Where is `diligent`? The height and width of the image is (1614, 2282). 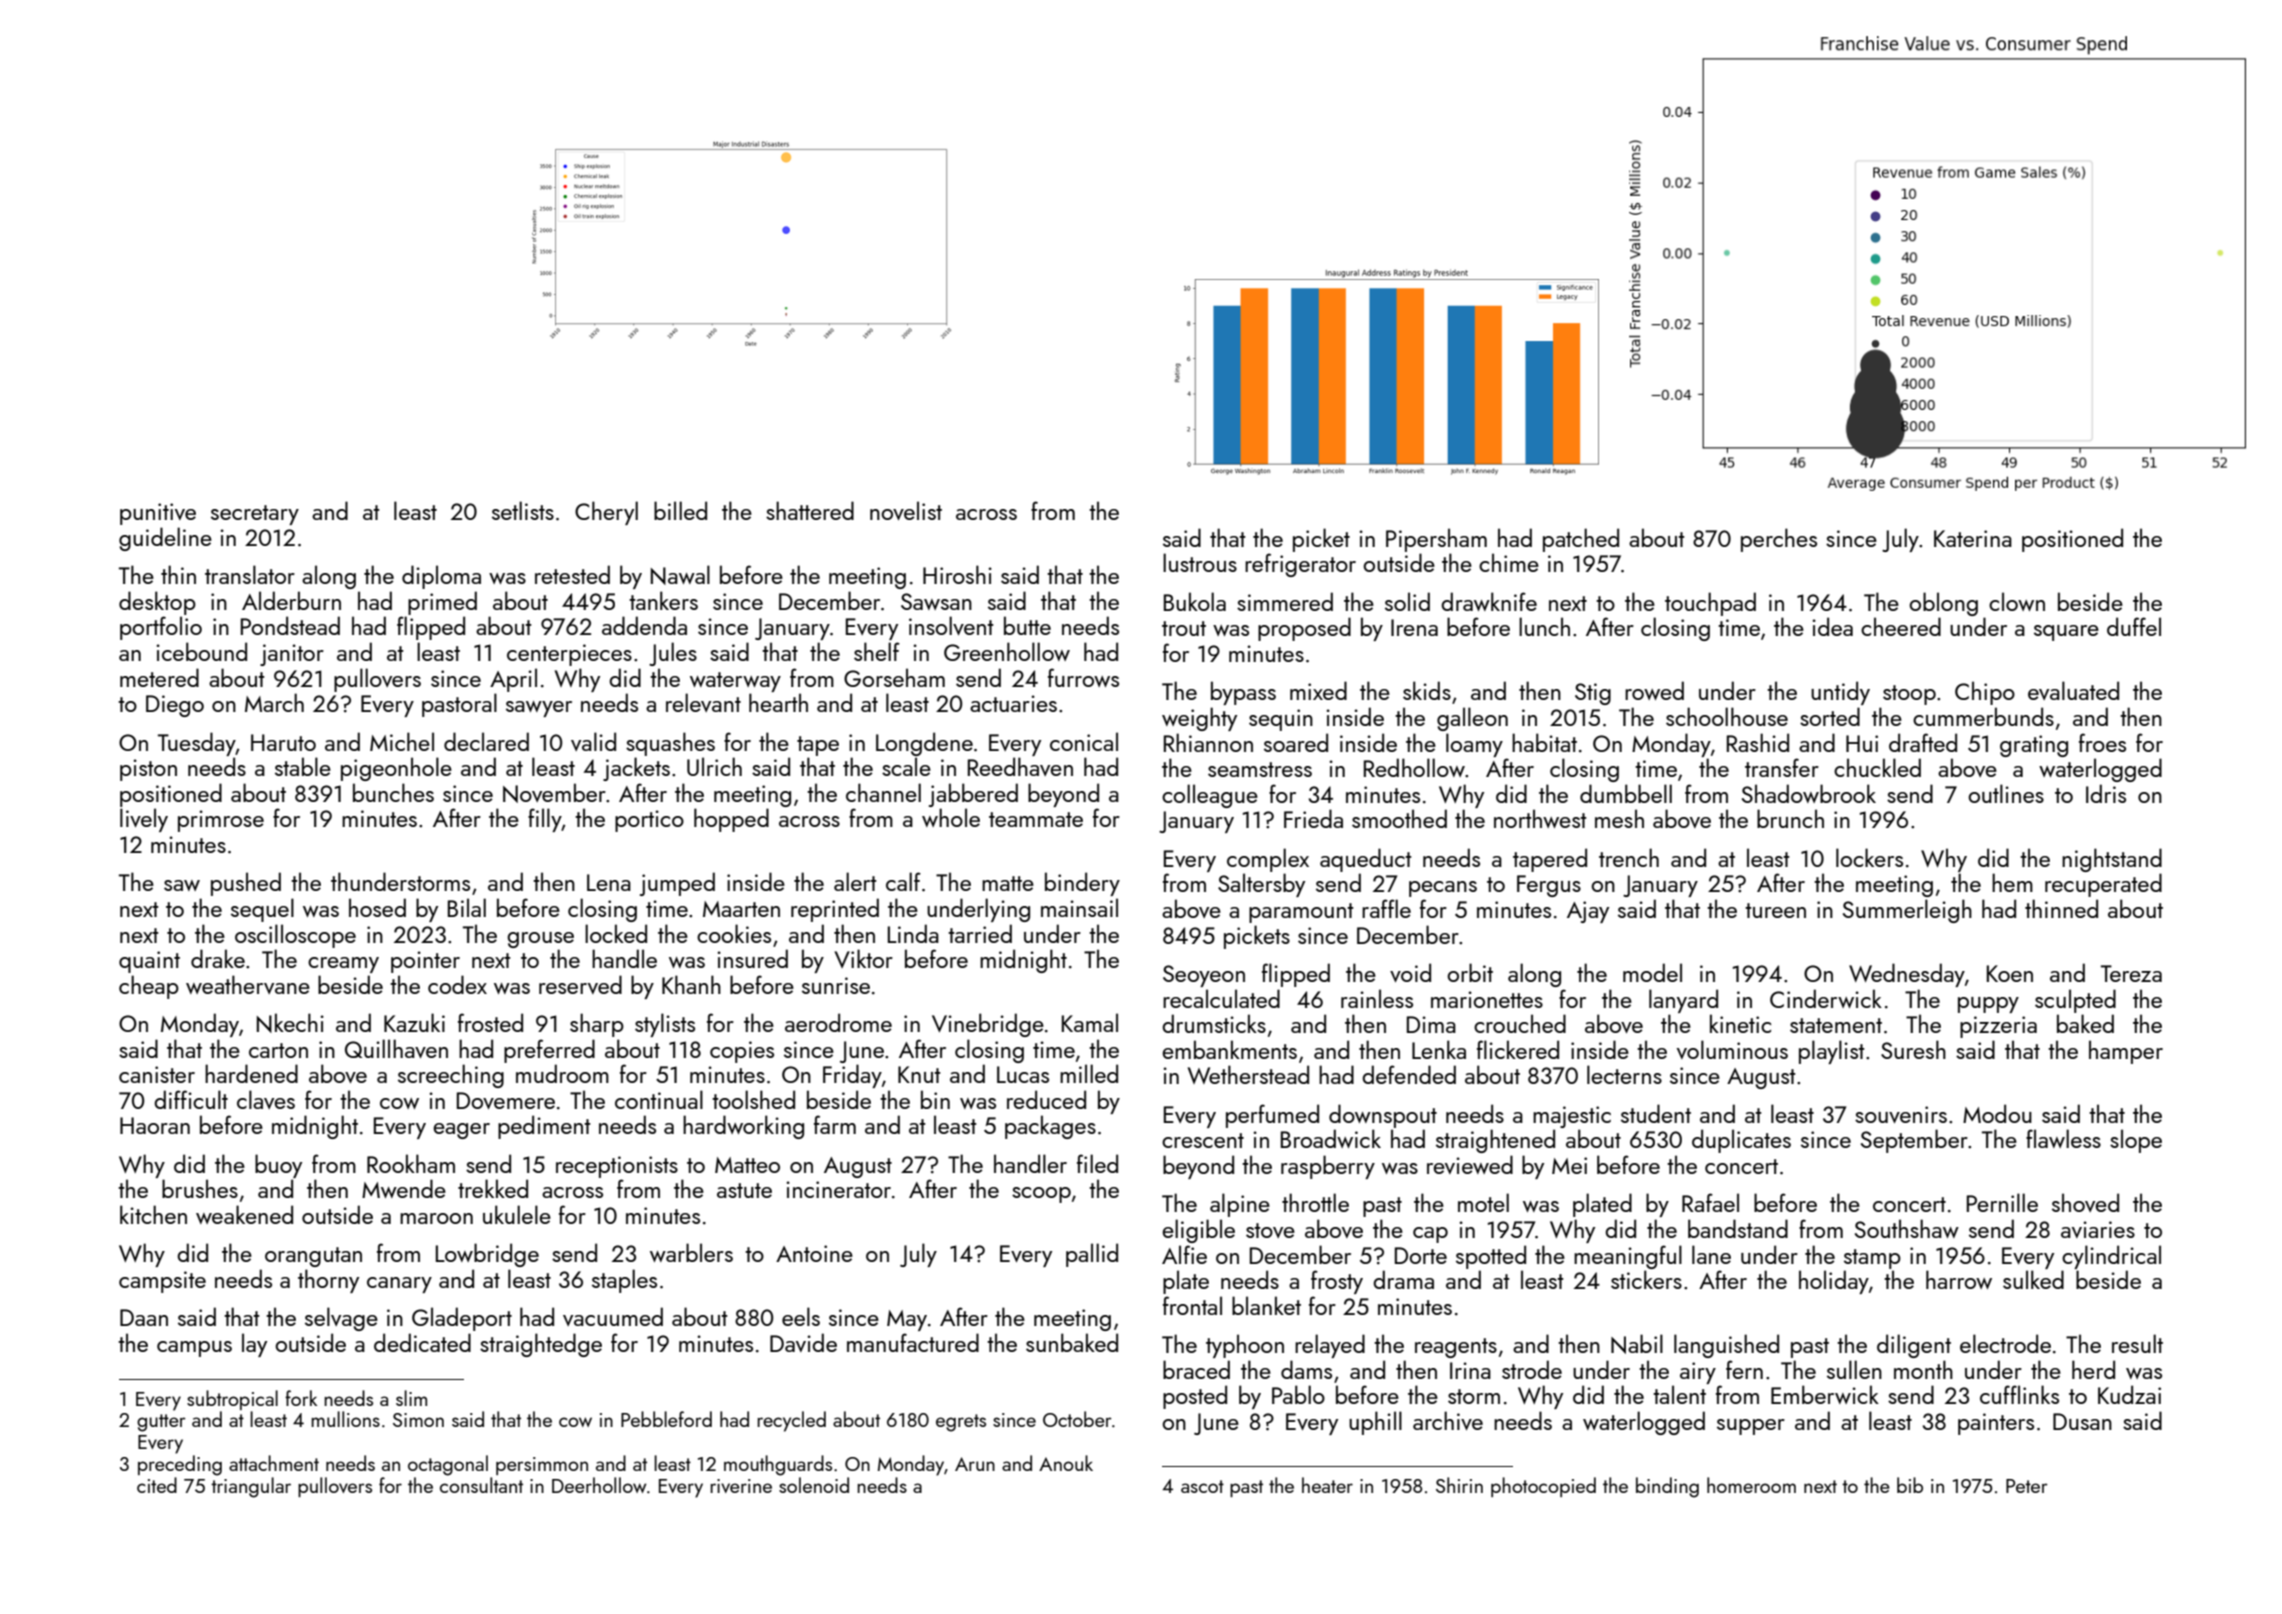
diligent is located at coordinates (1914, 1346).
